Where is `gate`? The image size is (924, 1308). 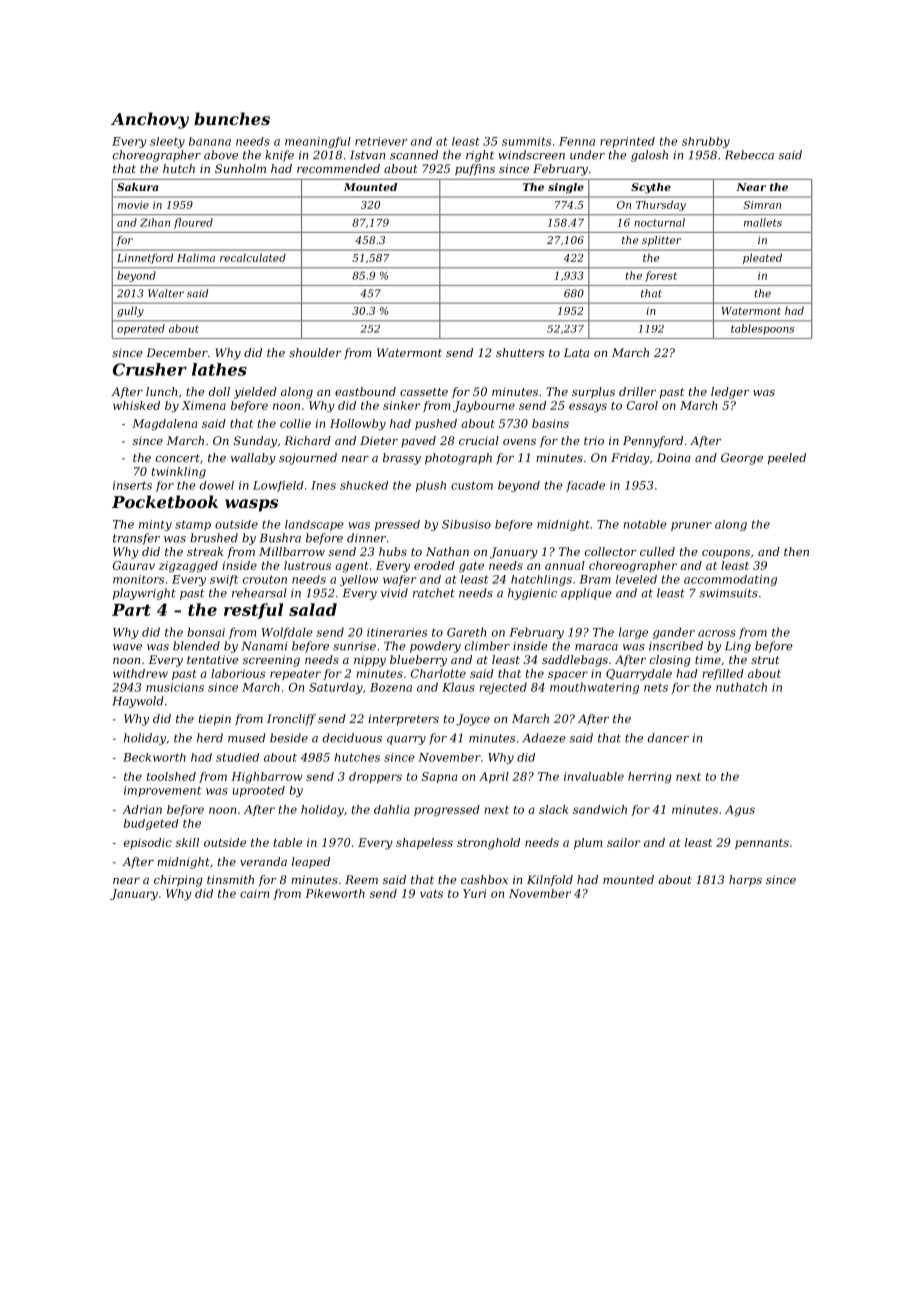 gate is located at coordinates (471, 567).
